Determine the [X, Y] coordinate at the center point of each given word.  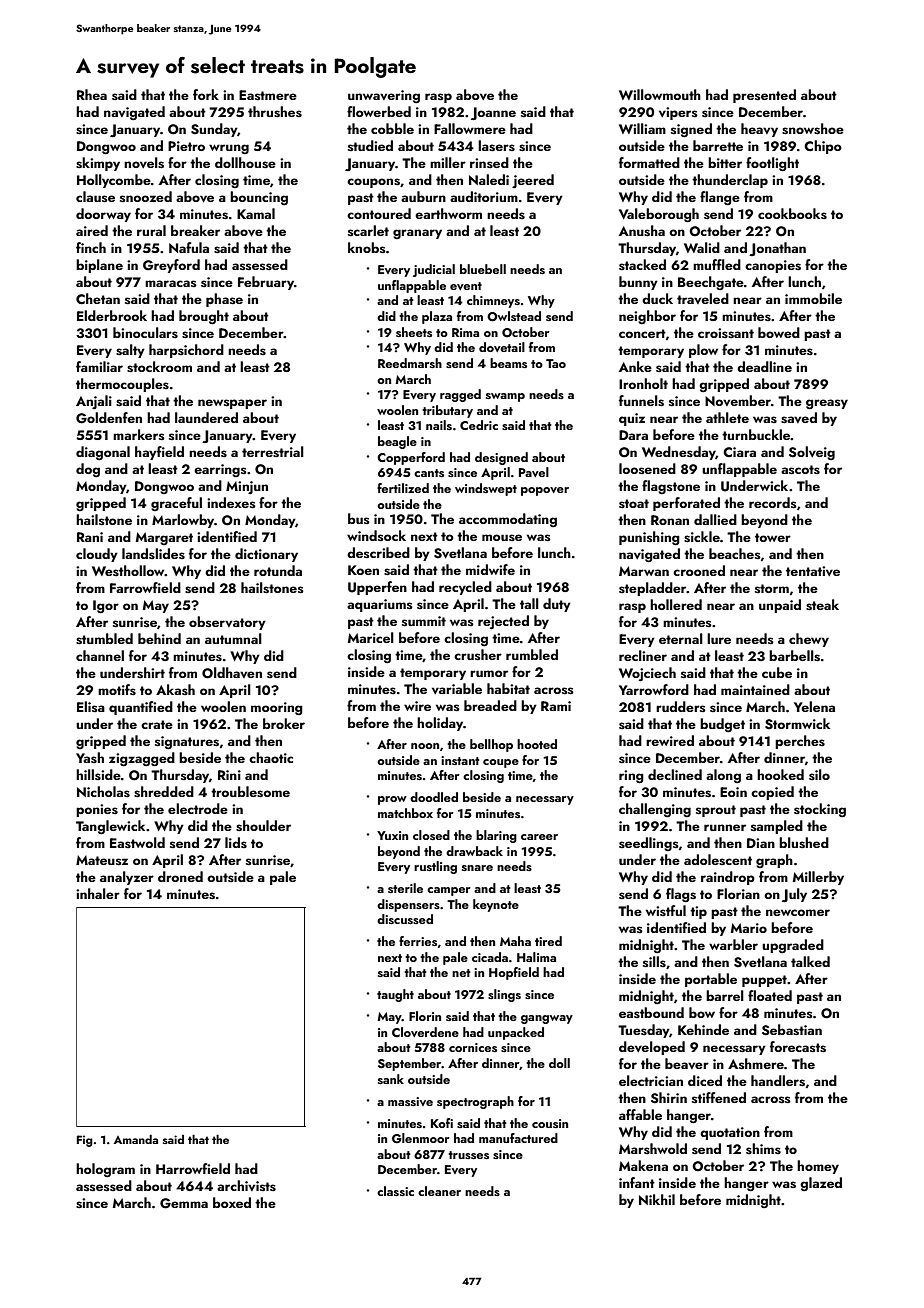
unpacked [516, 1033]
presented [764, 96]
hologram [105, 1170]
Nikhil [657, 1199]
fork [206, 94]
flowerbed [379, 111]
